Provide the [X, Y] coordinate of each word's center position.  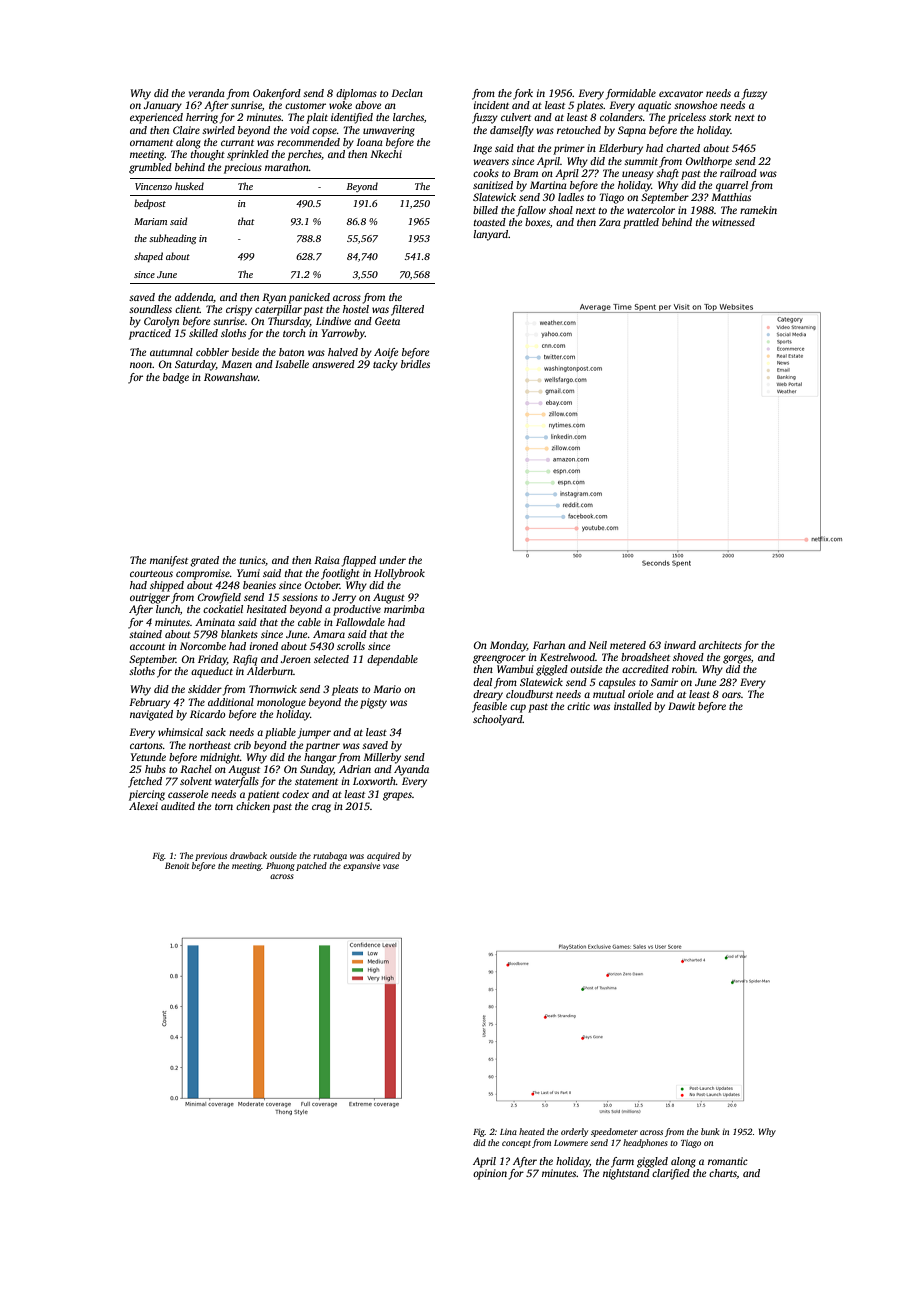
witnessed [733, 222]
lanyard [490, 235]
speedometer [614, 1132]
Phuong [280, 866]
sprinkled [248, 155]
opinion [490, 1174]
